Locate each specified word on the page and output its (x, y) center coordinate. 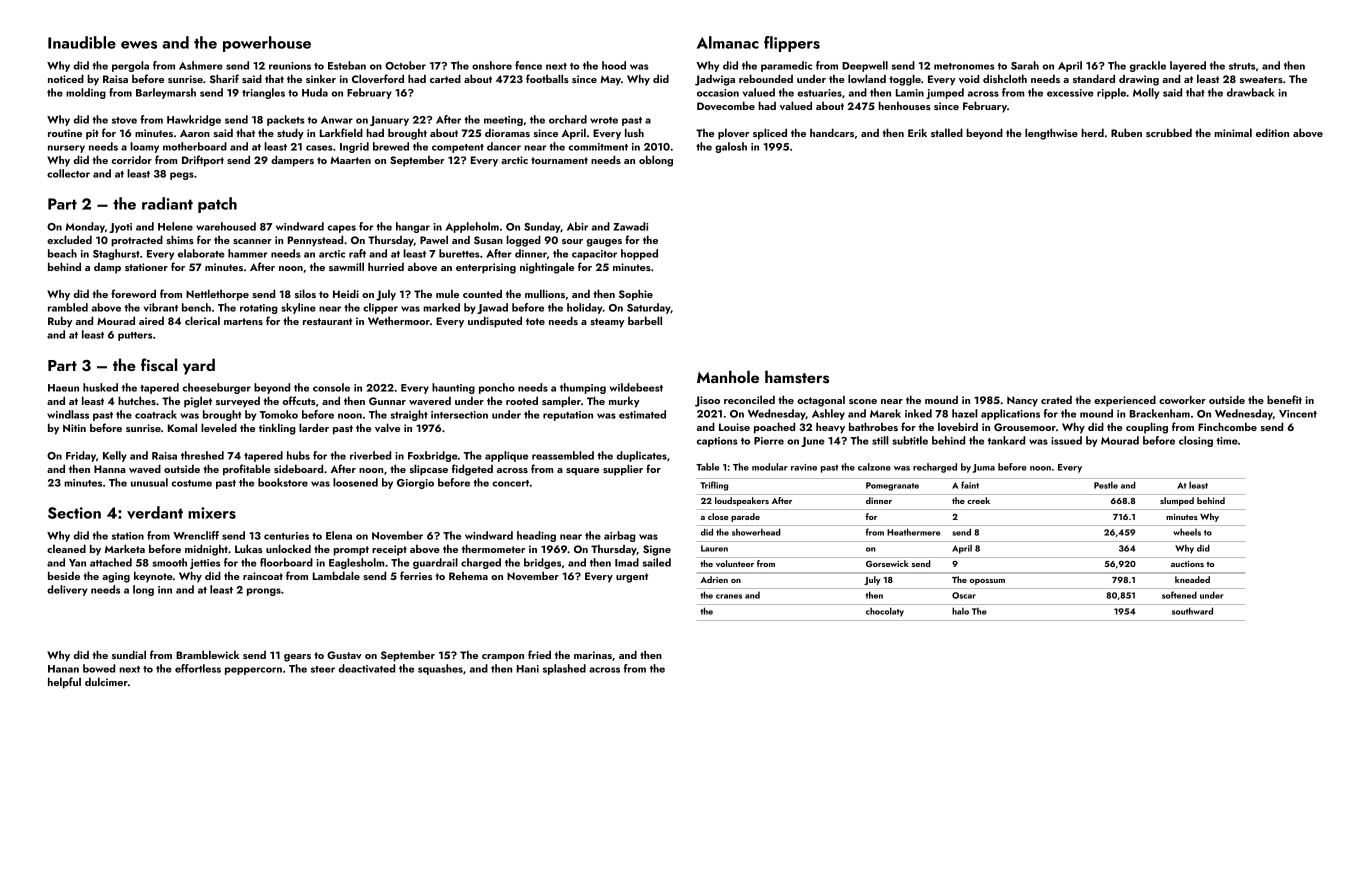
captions (717, 442)
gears (297, 658)
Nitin (74, 428)
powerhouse (267, 44)
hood (614, 65)
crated (1056, 399)
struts (1242, 66)
